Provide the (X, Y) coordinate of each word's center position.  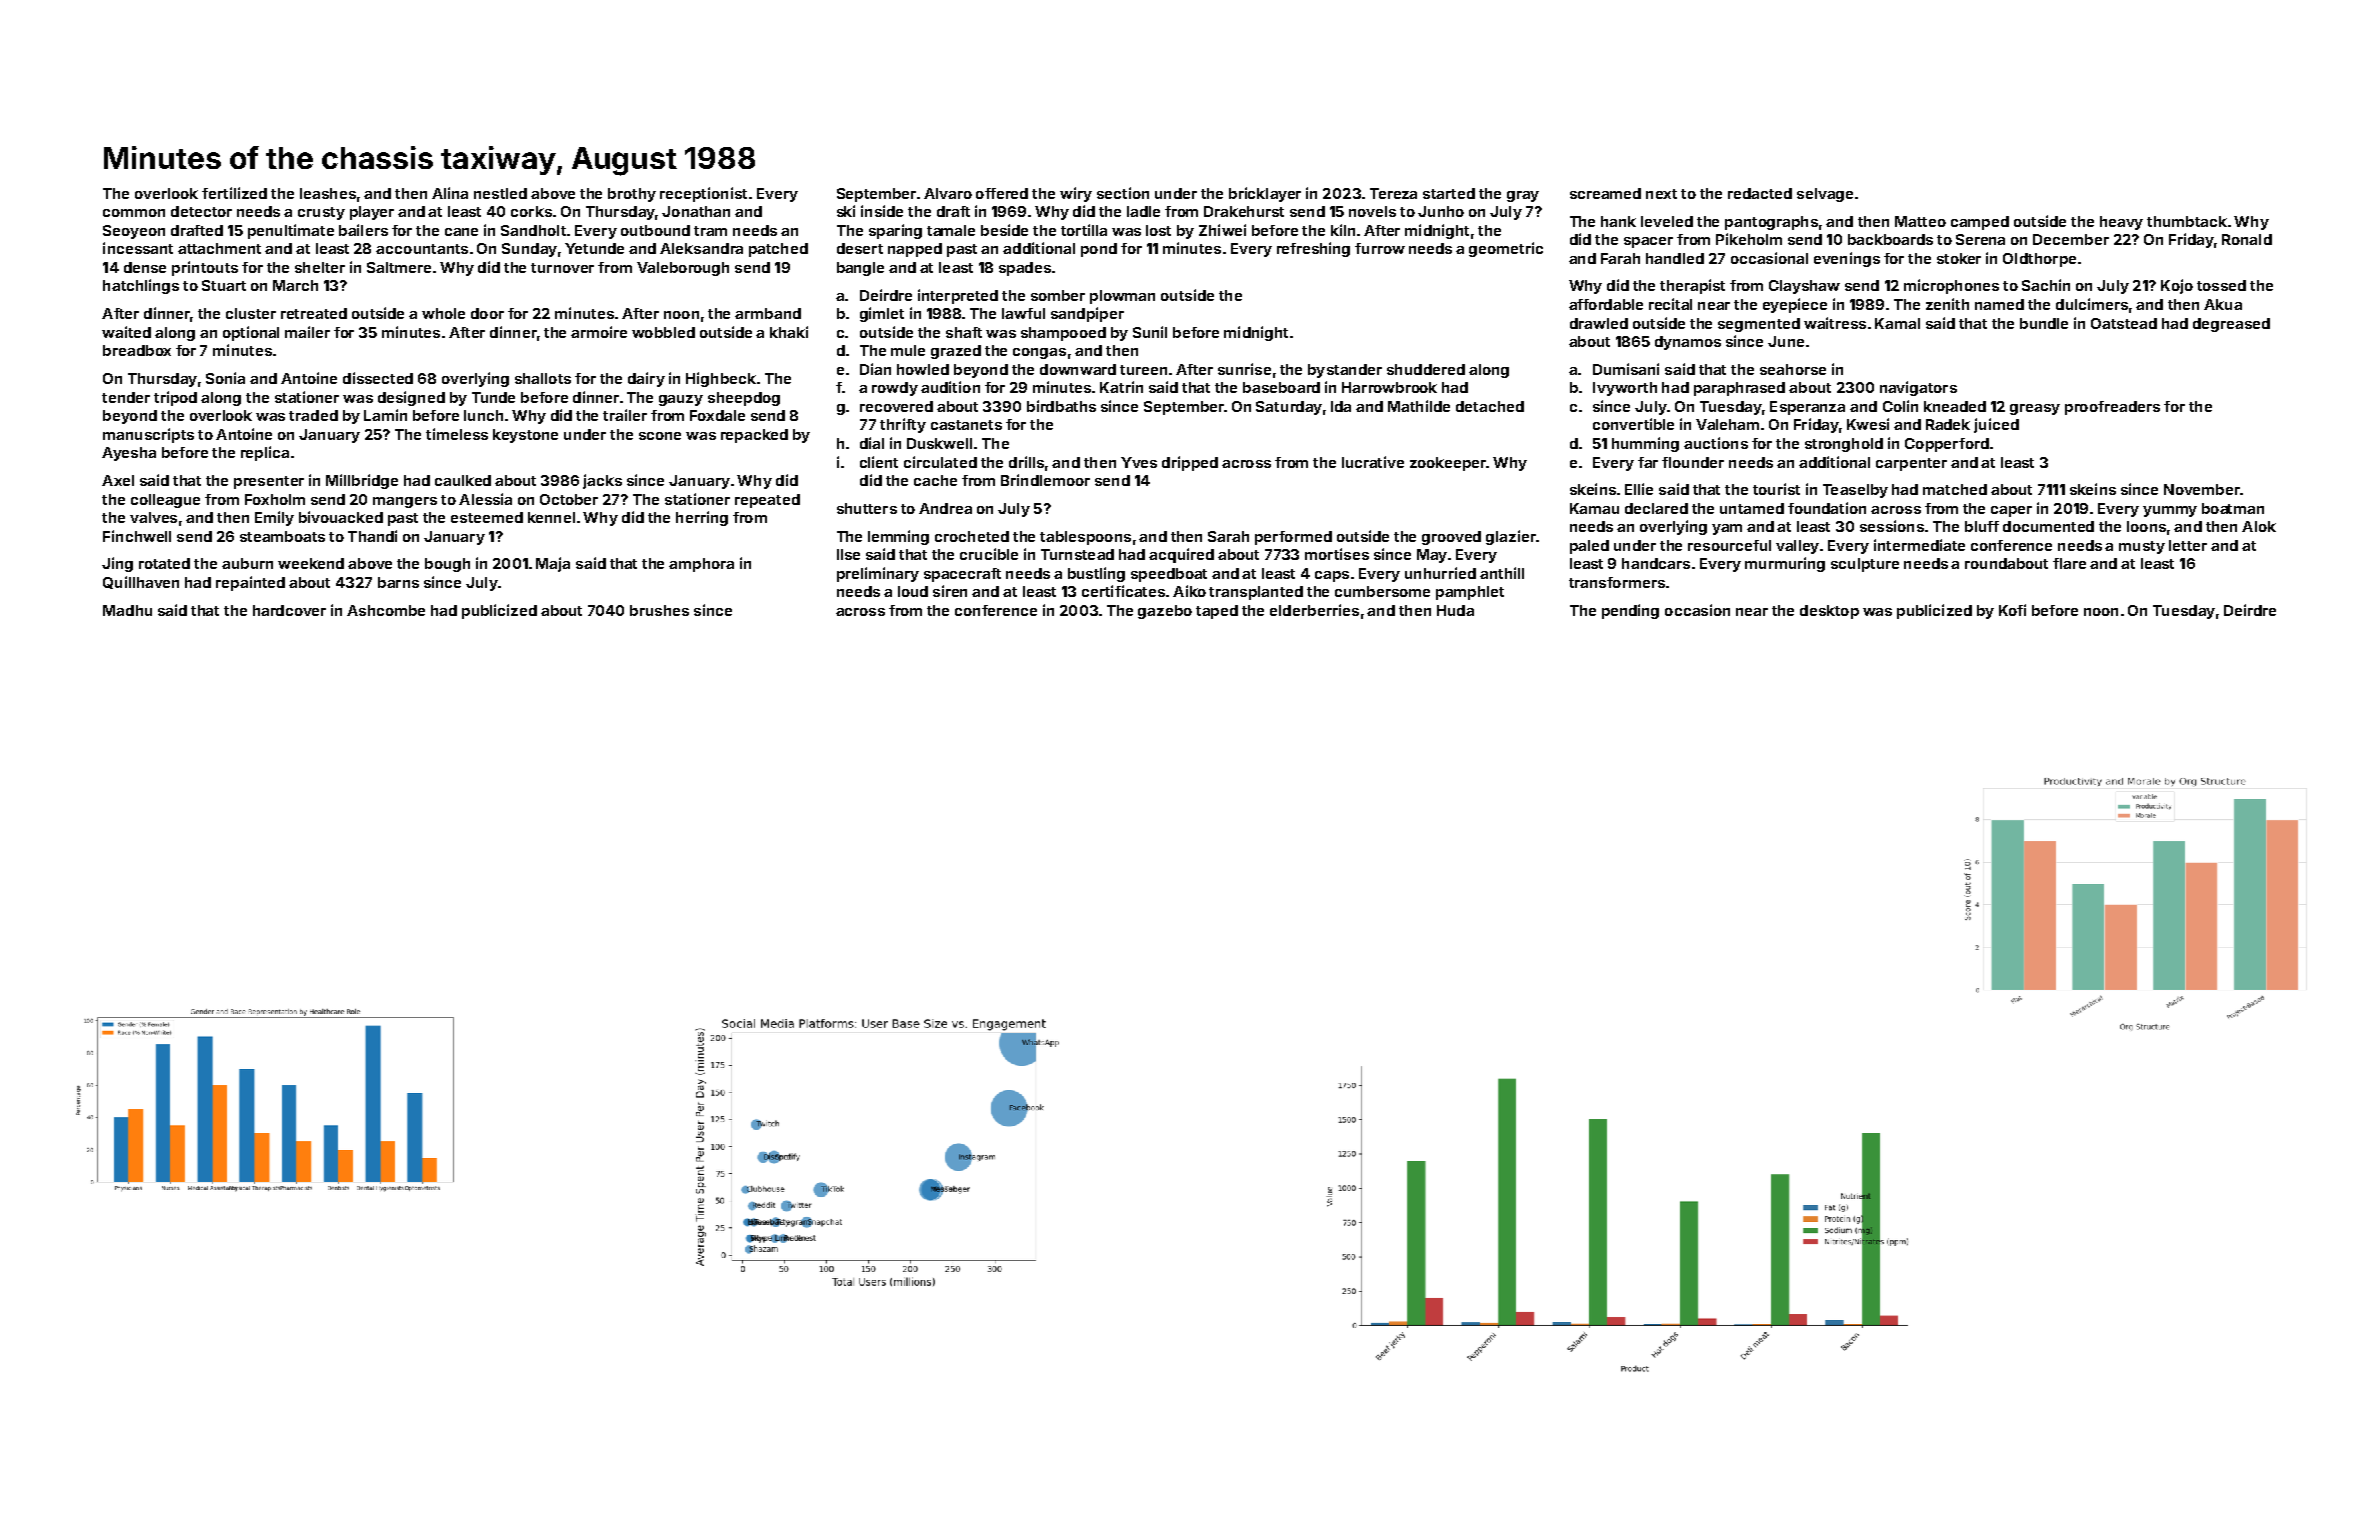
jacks (602, 481)
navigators (1918, 388)
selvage (1825, 195)
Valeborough (683, 269)
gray (1523, 196)
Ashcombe (386, 610)
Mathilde (1419, 406)
